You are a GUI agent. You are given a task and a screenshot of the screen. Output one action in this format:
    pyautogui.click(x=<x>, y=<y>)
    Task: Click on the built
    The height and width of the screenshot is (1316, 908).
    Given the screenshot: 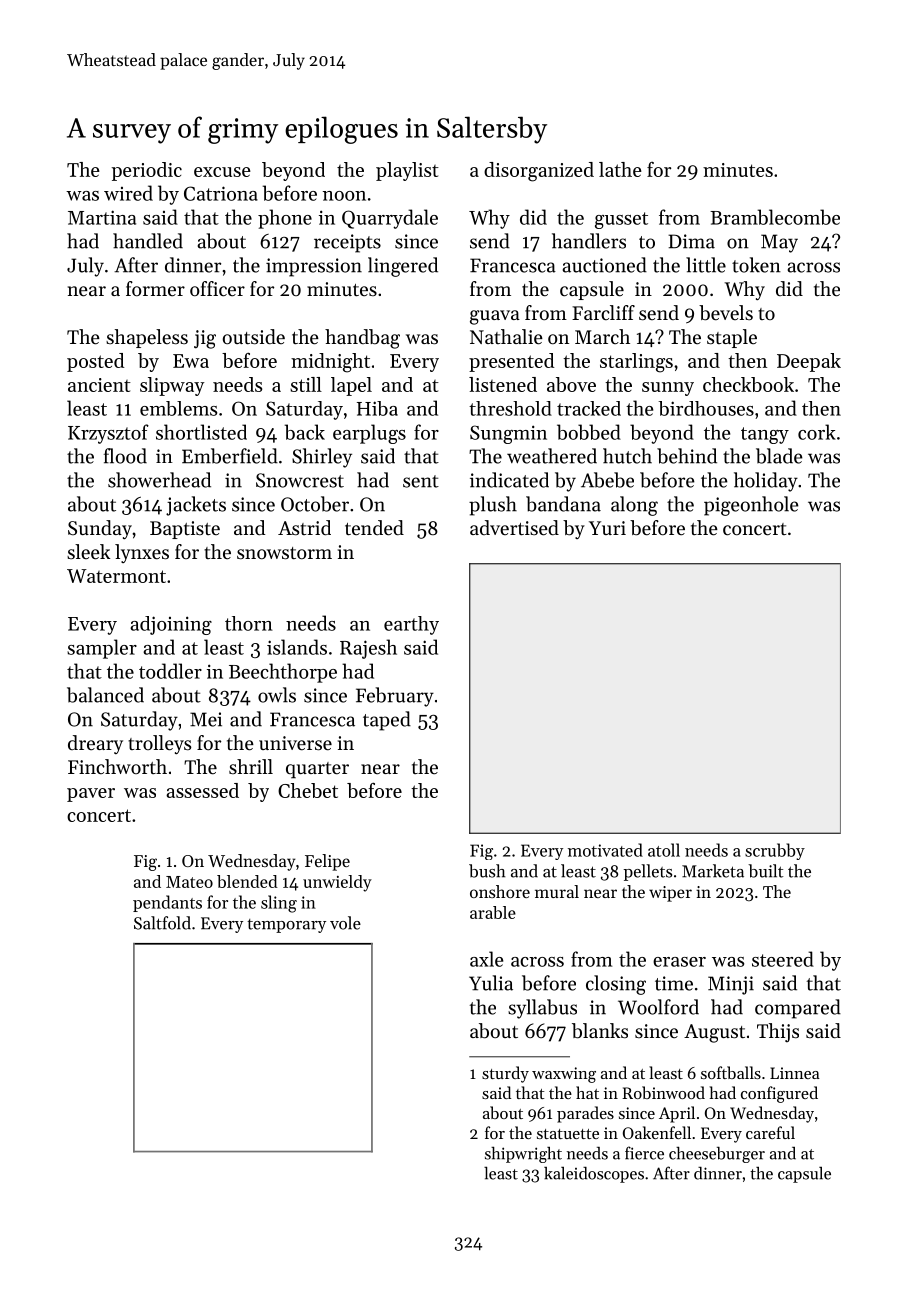 What is the action you would take?
    pyautogui.click(x=765, y=871)
